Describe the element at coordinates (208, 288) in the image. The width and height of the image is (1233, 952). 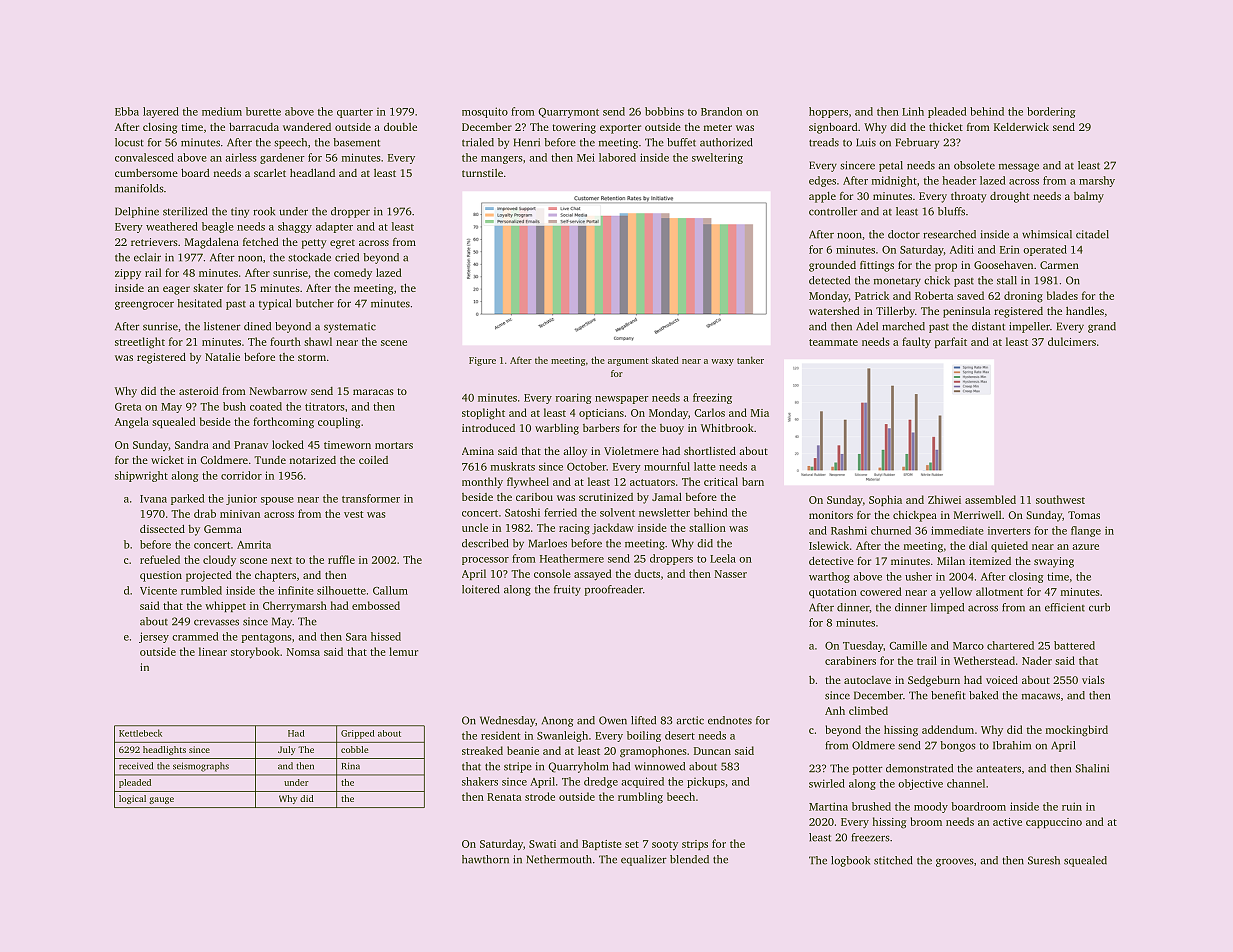
I see `skater` at that location.
